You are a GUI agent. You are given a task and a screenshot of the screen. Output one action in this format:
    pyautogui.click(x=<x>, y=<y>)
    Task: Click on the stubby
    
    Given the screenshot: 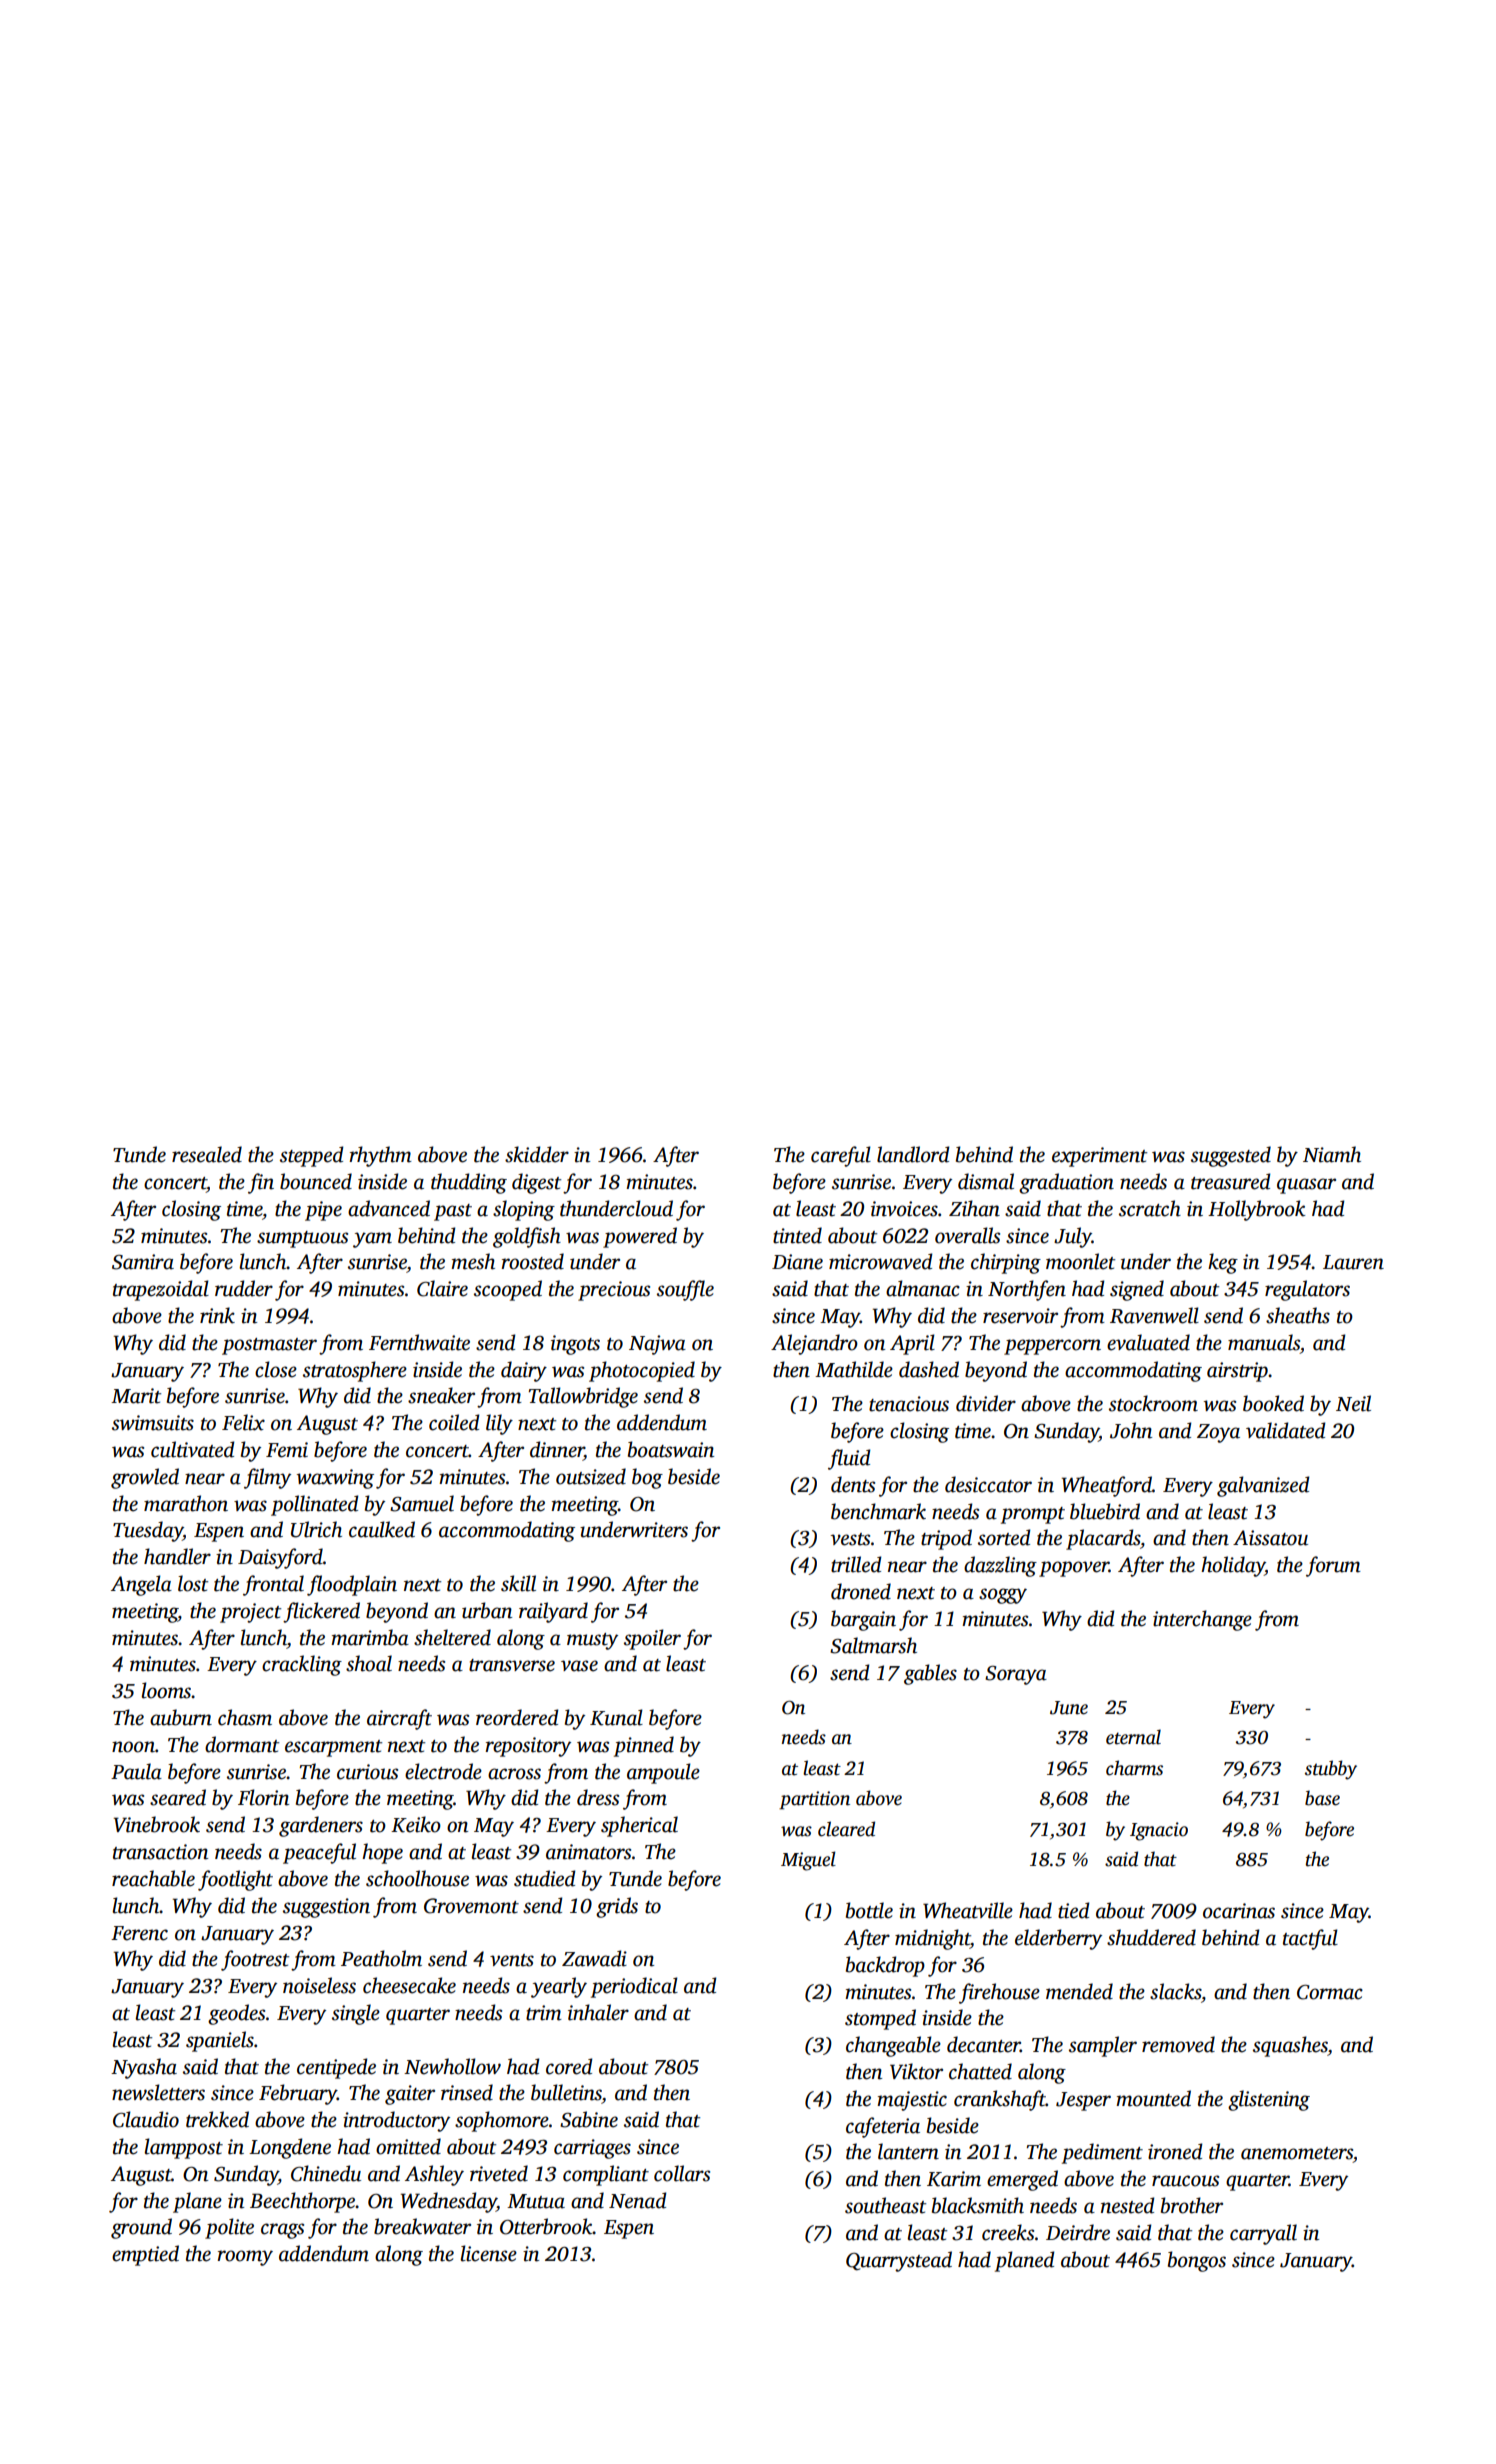 What is the action you would take?
    pyautogui.click(x=1331, y=1770)
